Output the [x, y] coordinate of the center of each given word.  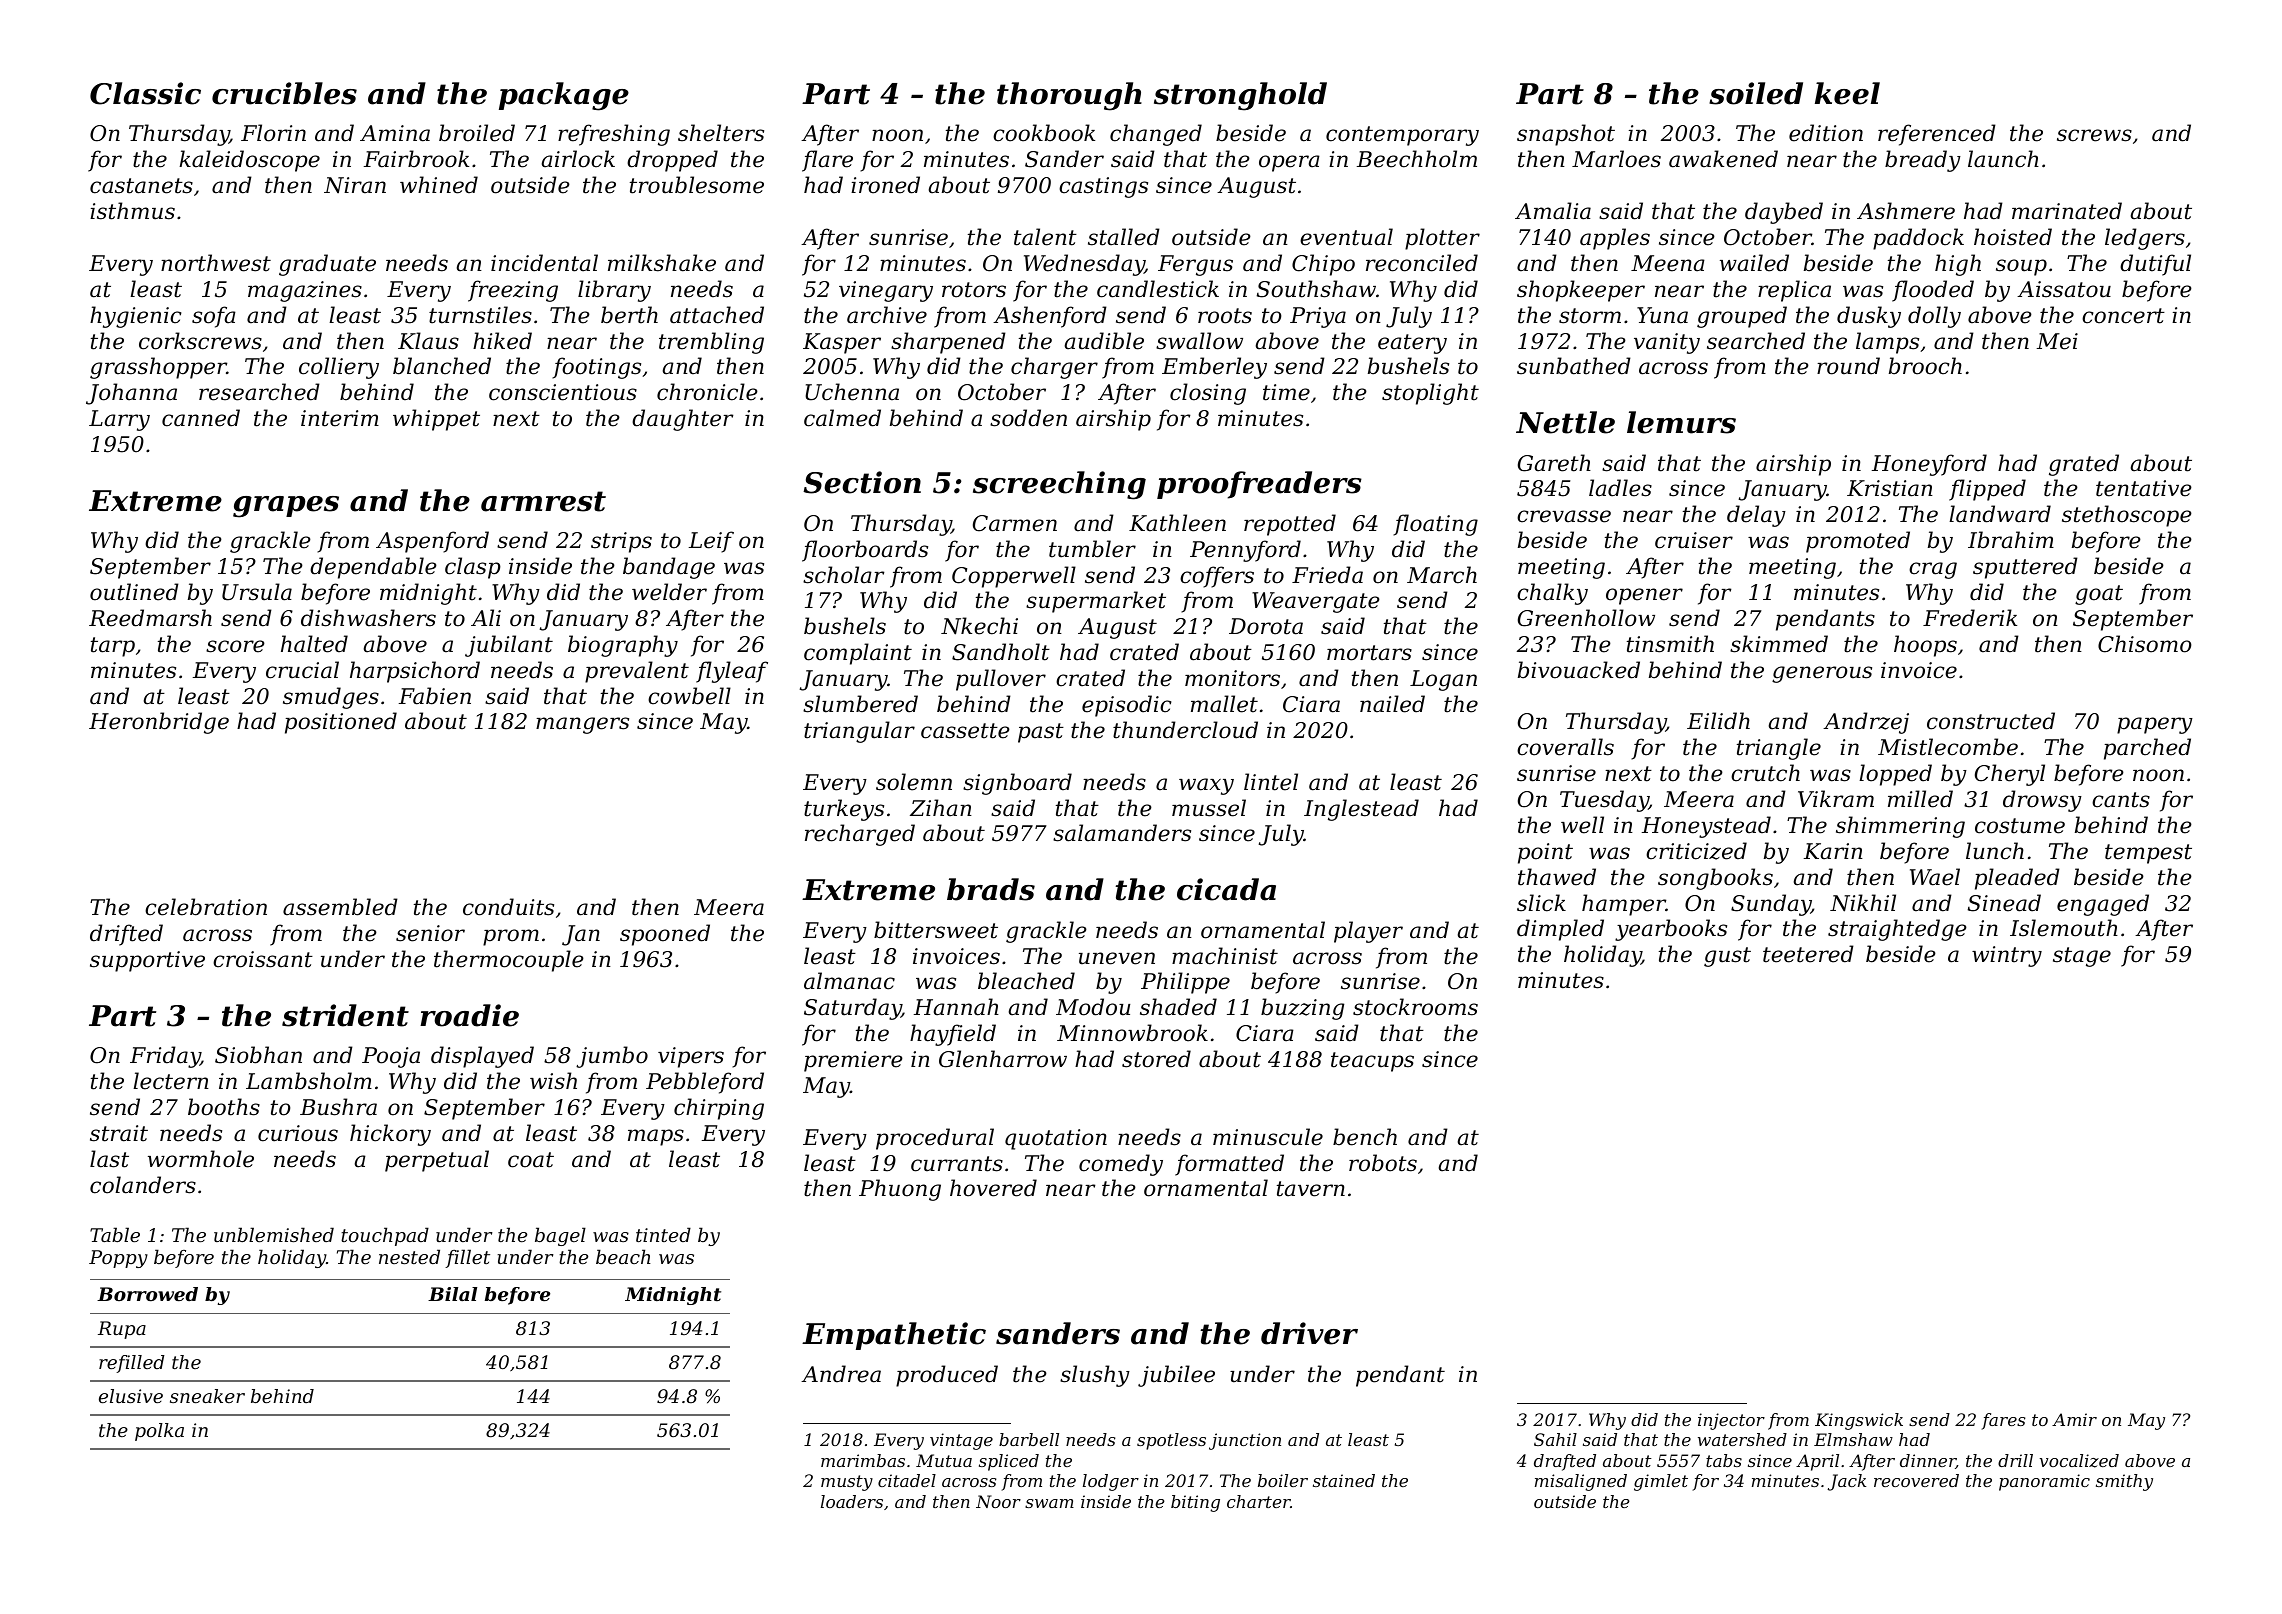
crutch [1765, 773]
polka [159, 1432]
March [1442, 575]
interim [340, 418]
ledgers [2145, 239]
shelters [721, 133]
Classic [145, 93]
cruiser [1694, 540]
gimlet [1661, 1482]
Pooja [391, 1057]
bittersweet [936, 930]
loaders [852, 1501]
